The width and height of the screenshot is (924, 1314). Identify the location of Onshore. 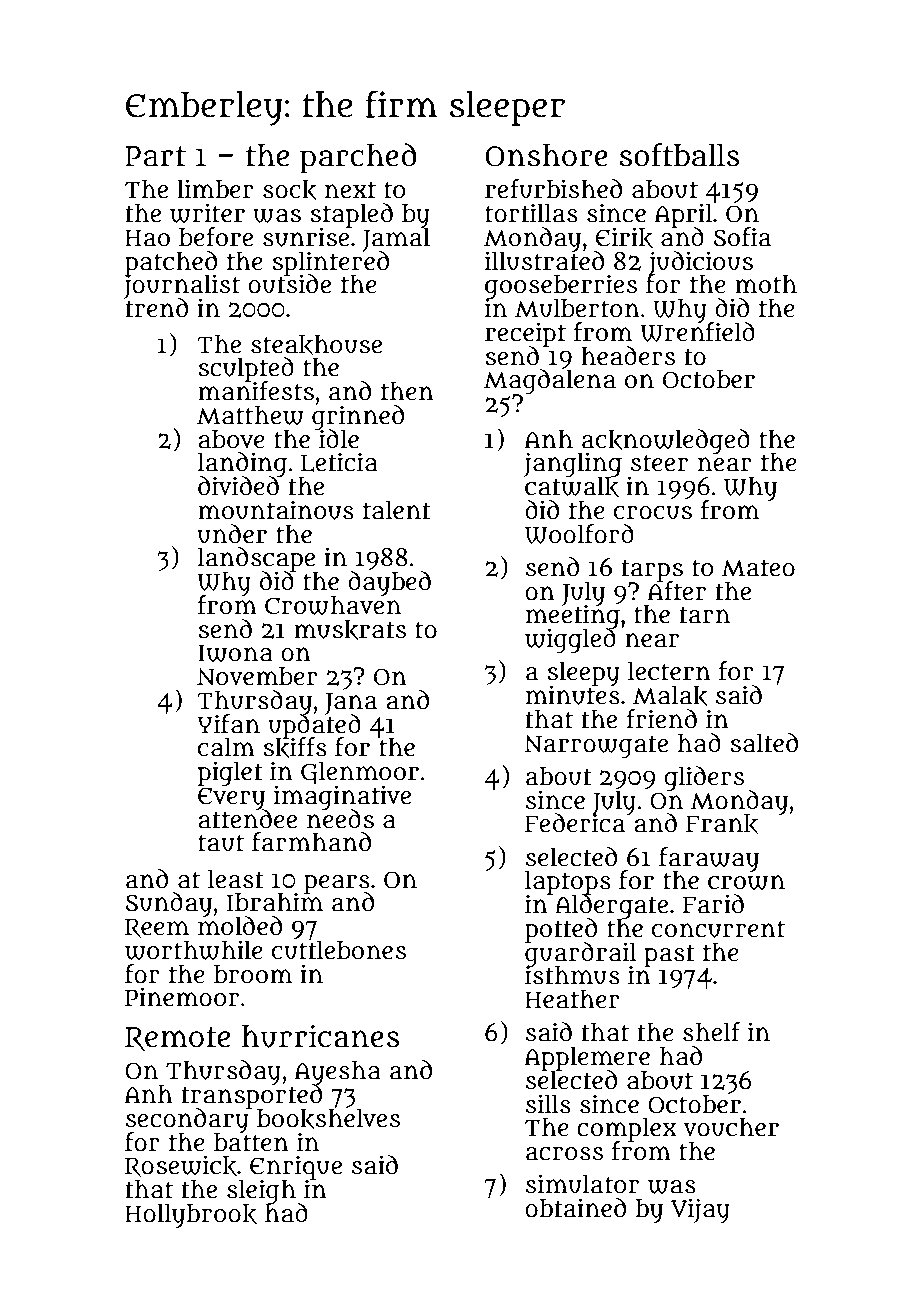
(546, 155).
